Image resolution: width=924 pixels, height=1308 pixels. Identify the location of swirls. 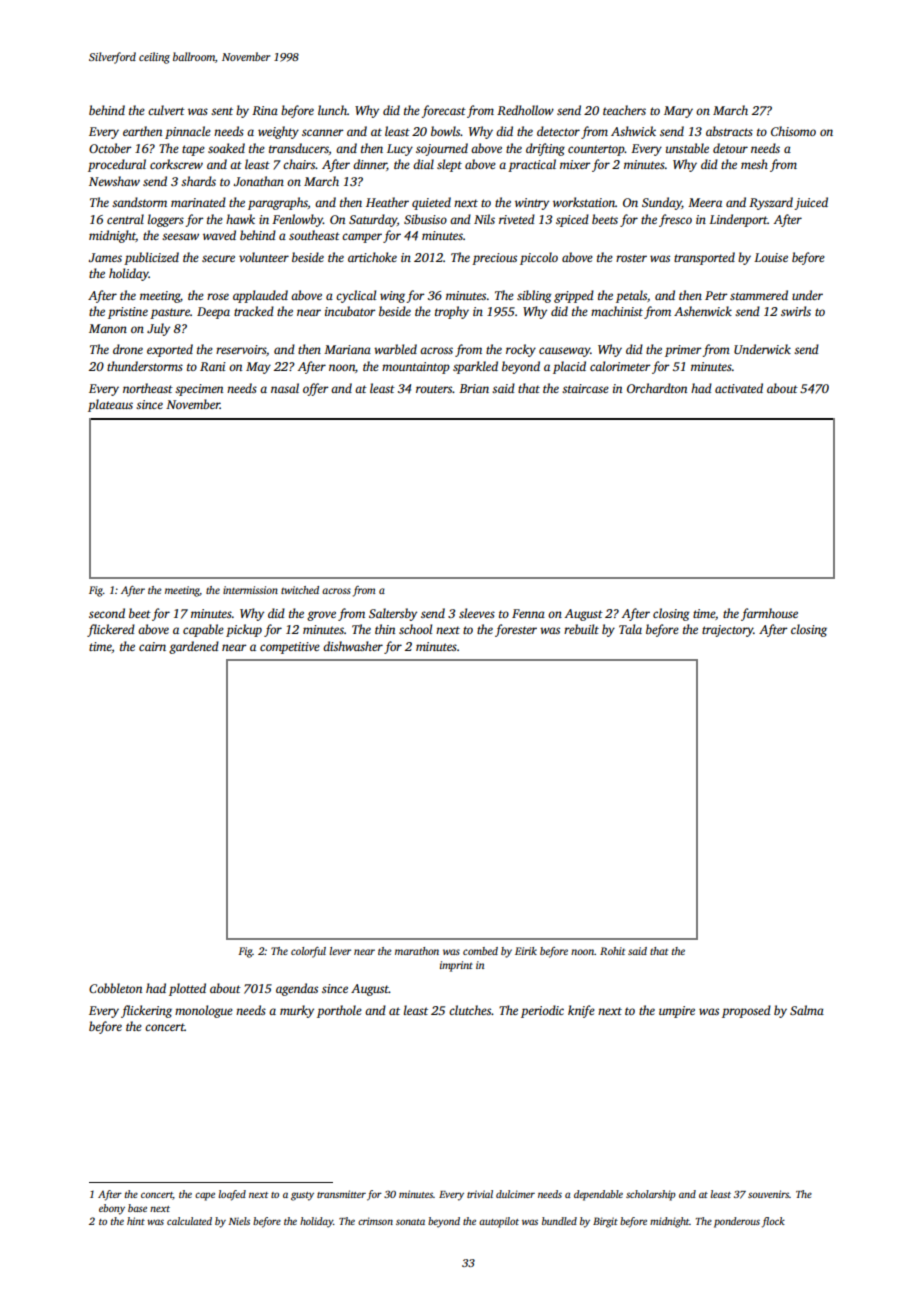
(796, 311).
